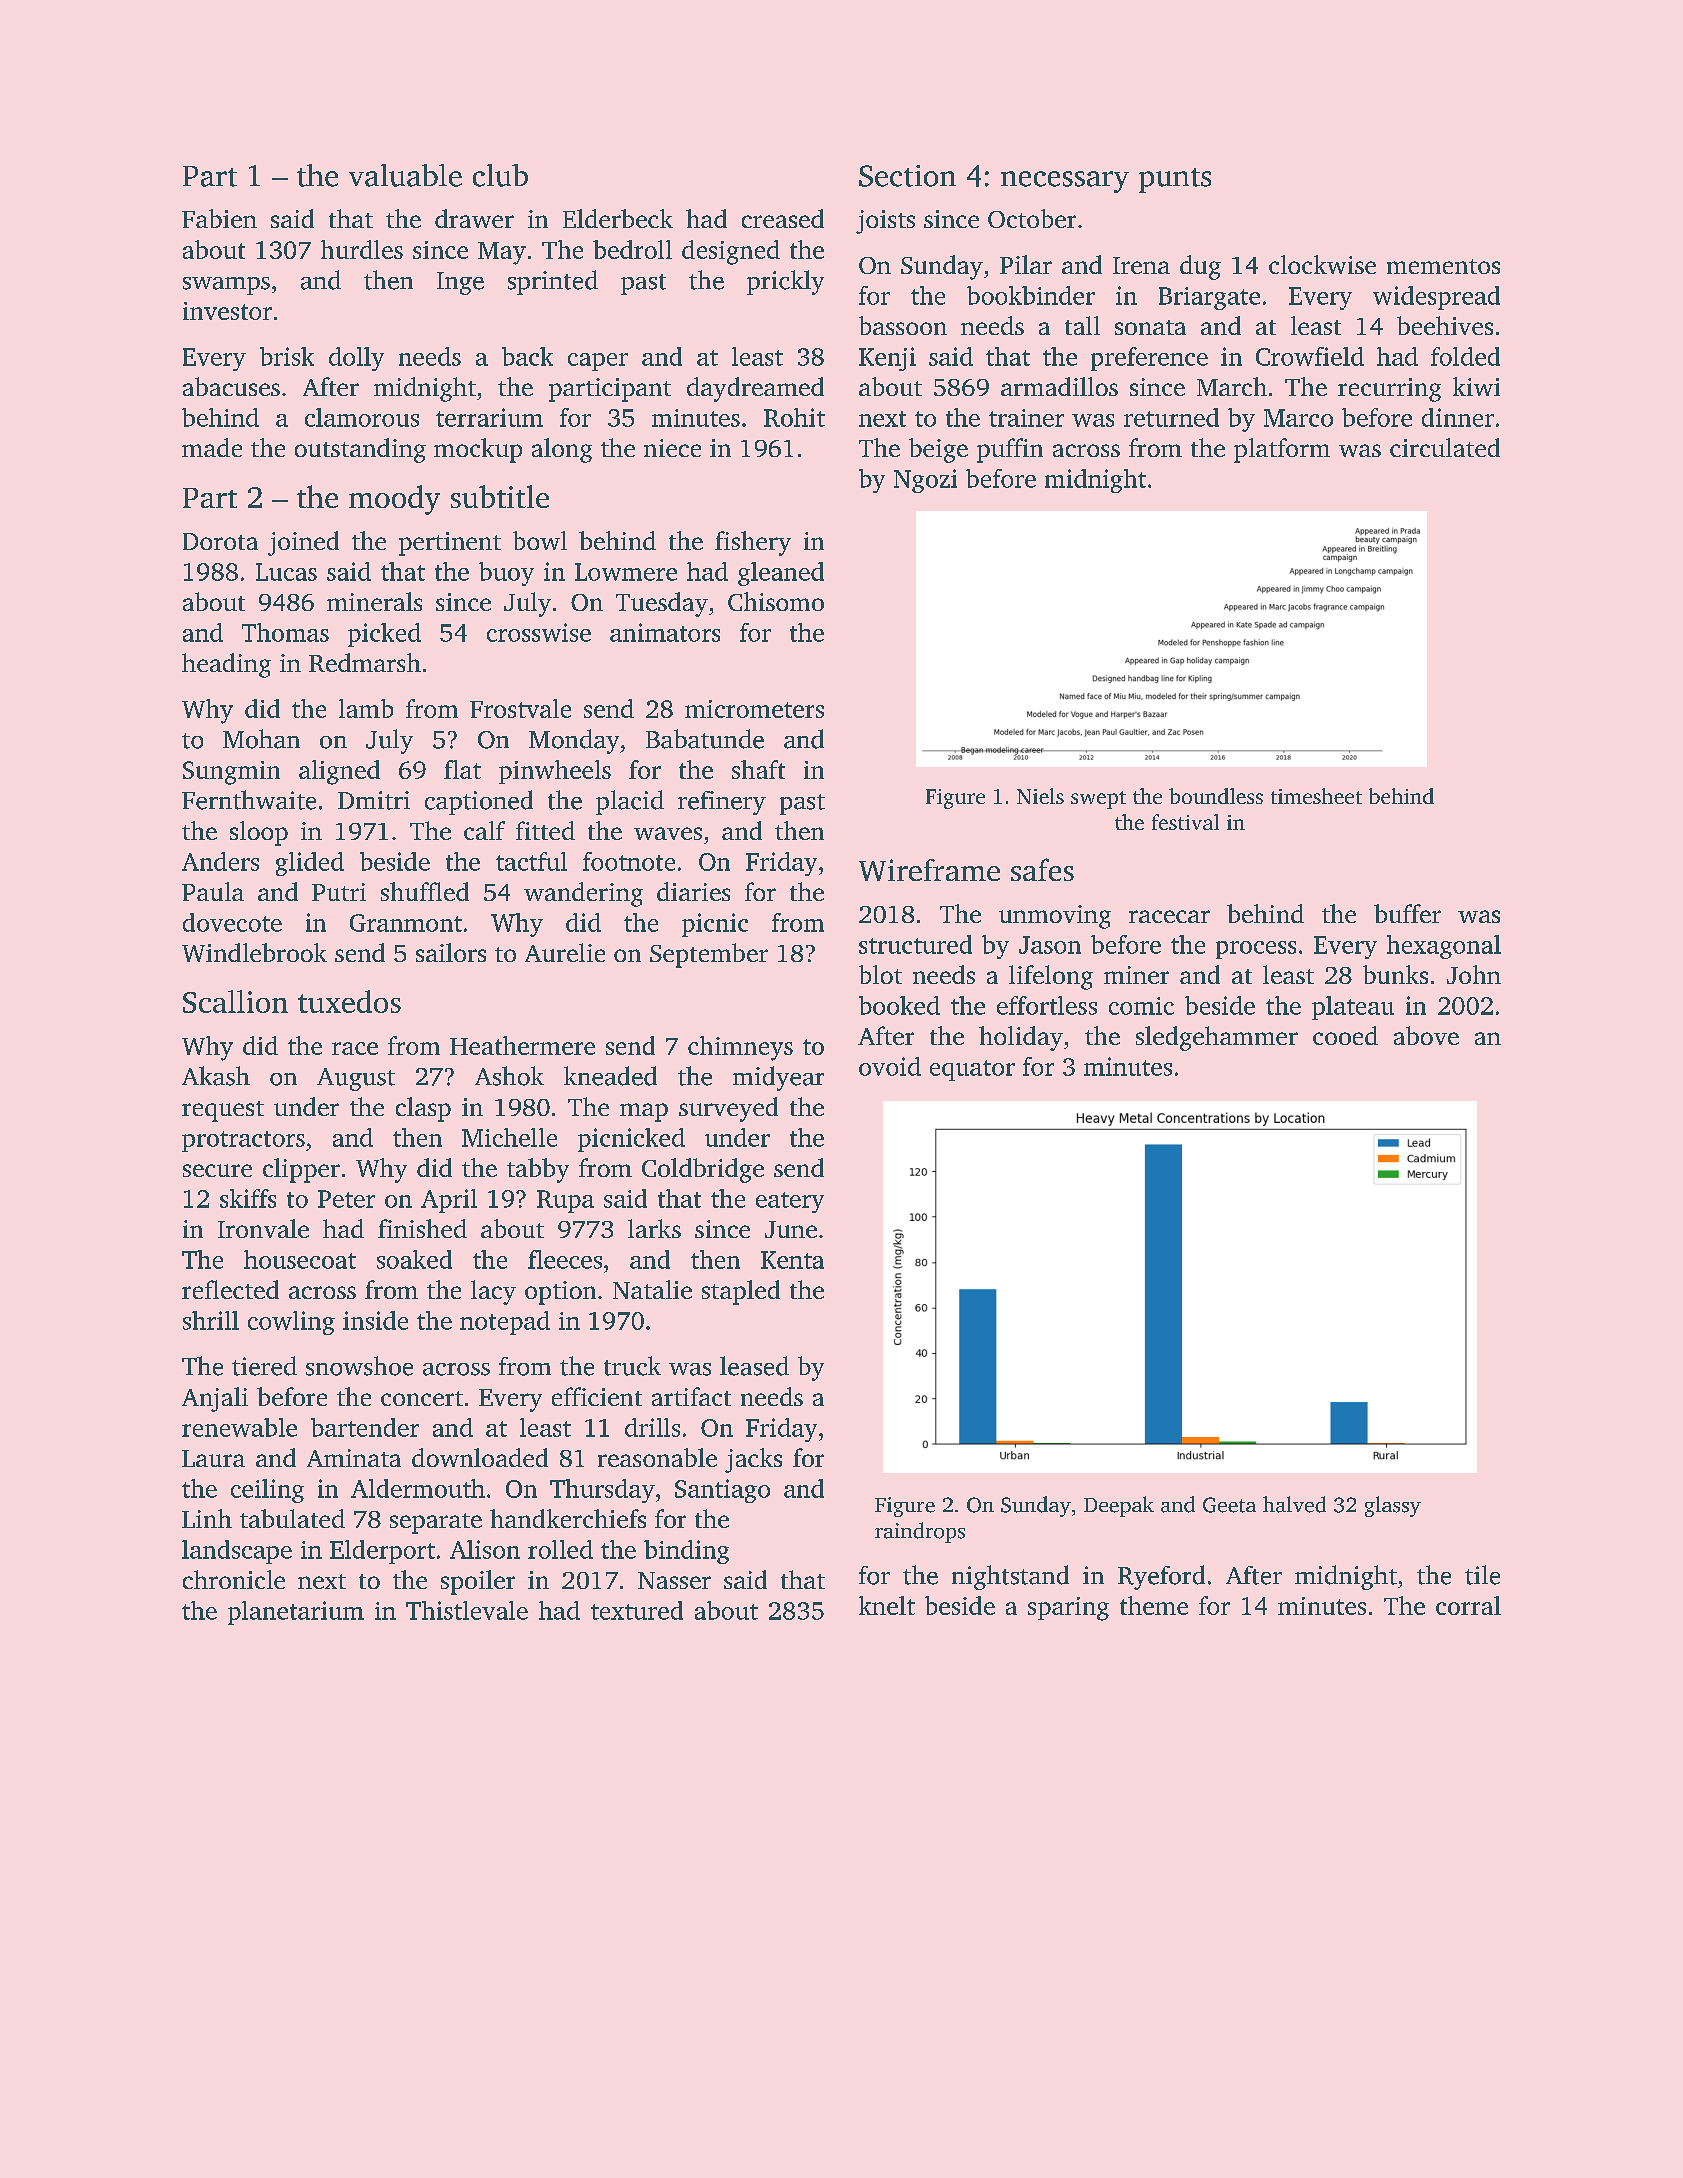 Image resolution: width=1683 pixels, height=2178 pixels. I want to click on eatery, so click(790, 1202).
